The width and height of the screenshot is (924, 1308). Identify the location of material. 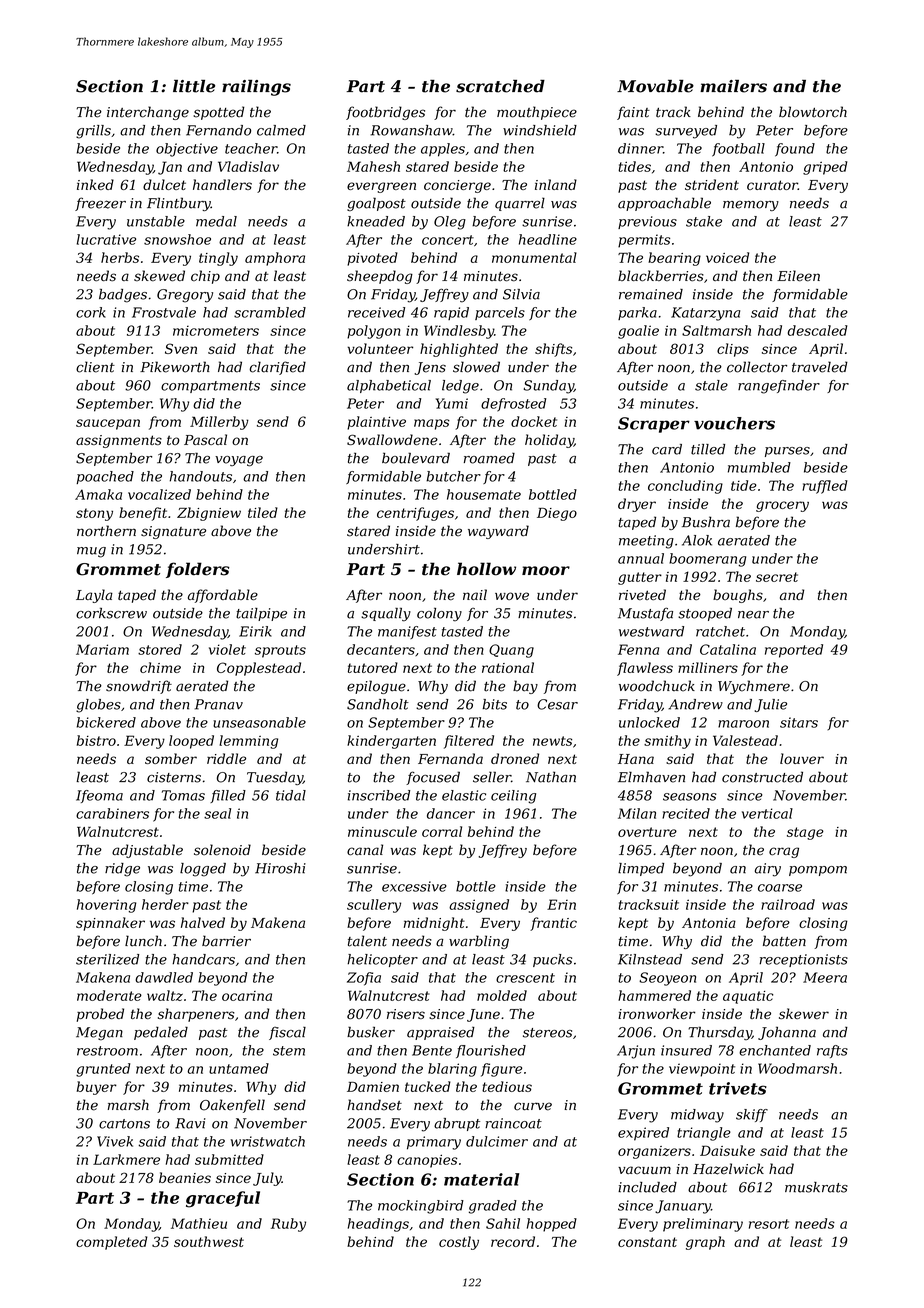
(481, 1179).
